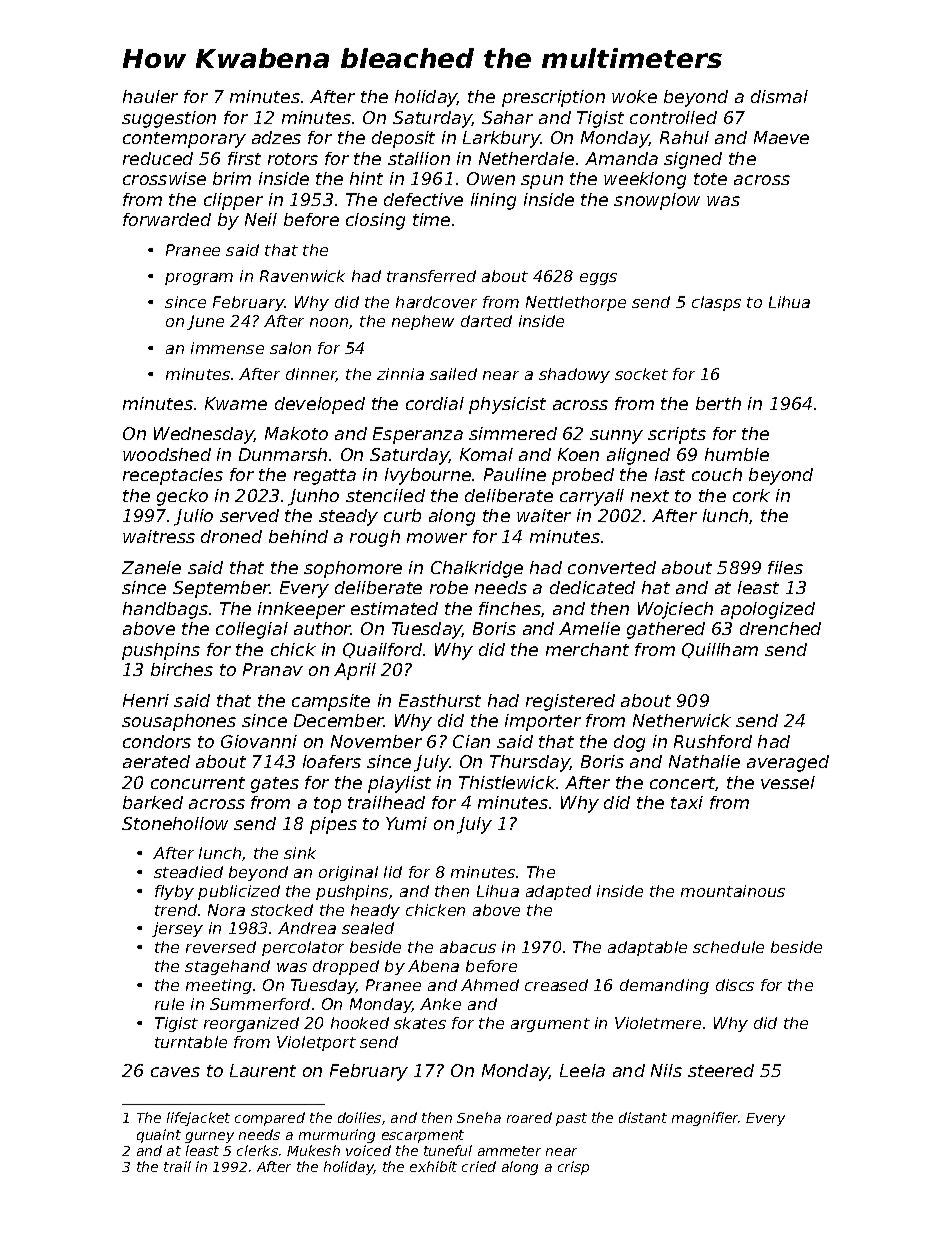 This page has height=1233, width=952. Describe the element at coordinates (634, 96) in the page. I see `woke` at that location.
